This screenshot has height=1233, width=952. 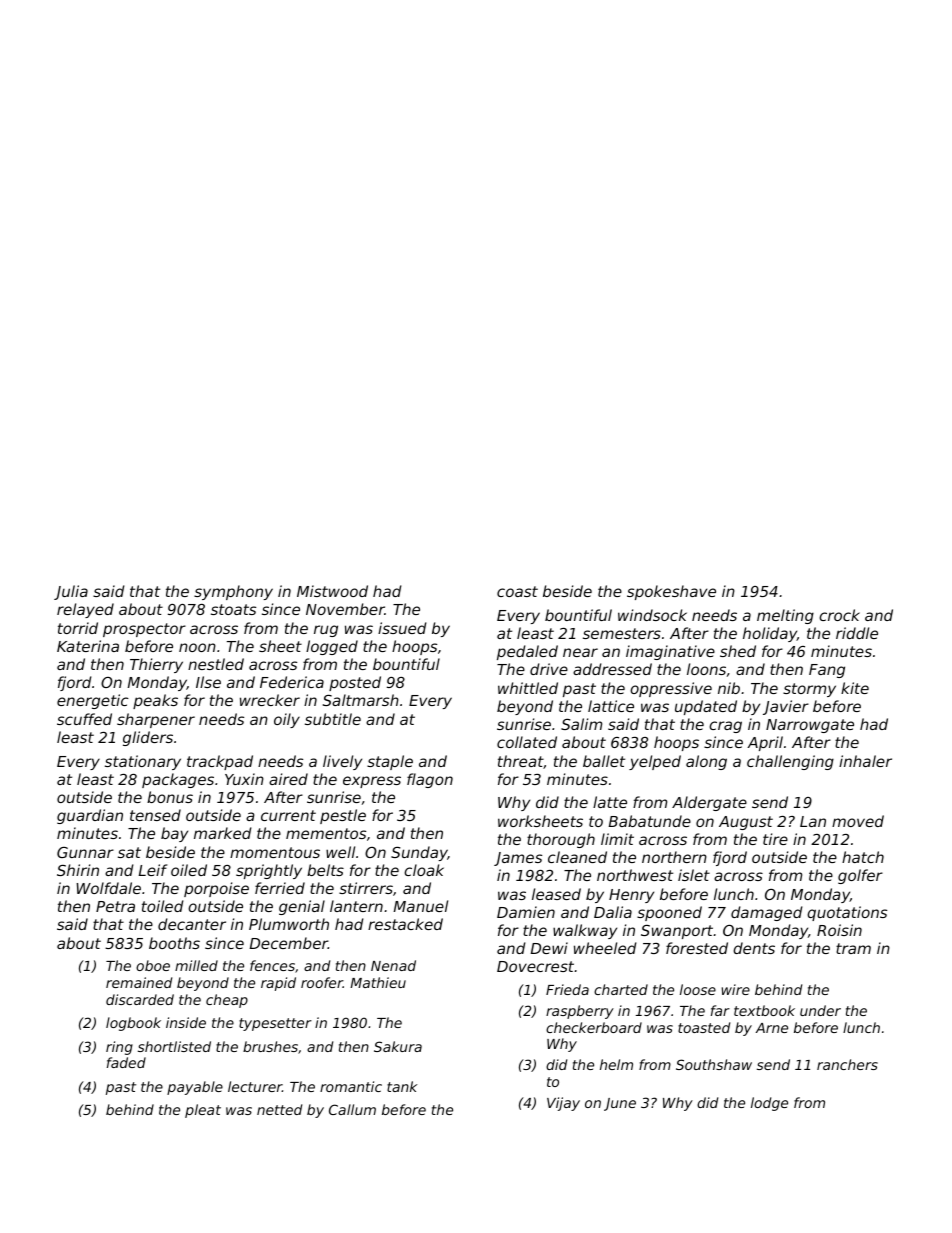 What do you see at coordinates (195, 1088) in the screenshot?
I see `payable` at bounding box center [195, 1088].
